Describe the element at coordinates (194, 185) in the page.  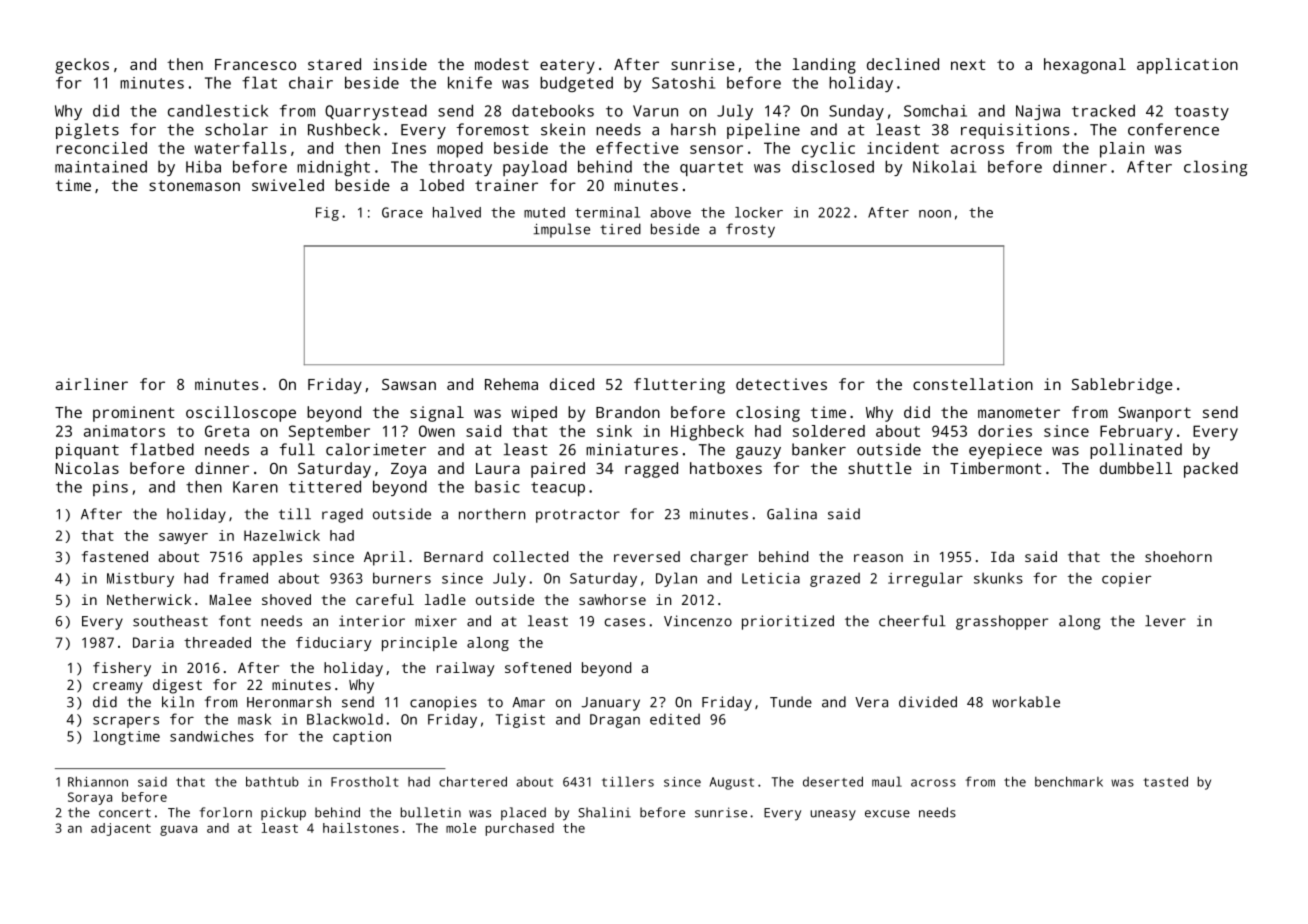
I see `stonemason` at that location.
